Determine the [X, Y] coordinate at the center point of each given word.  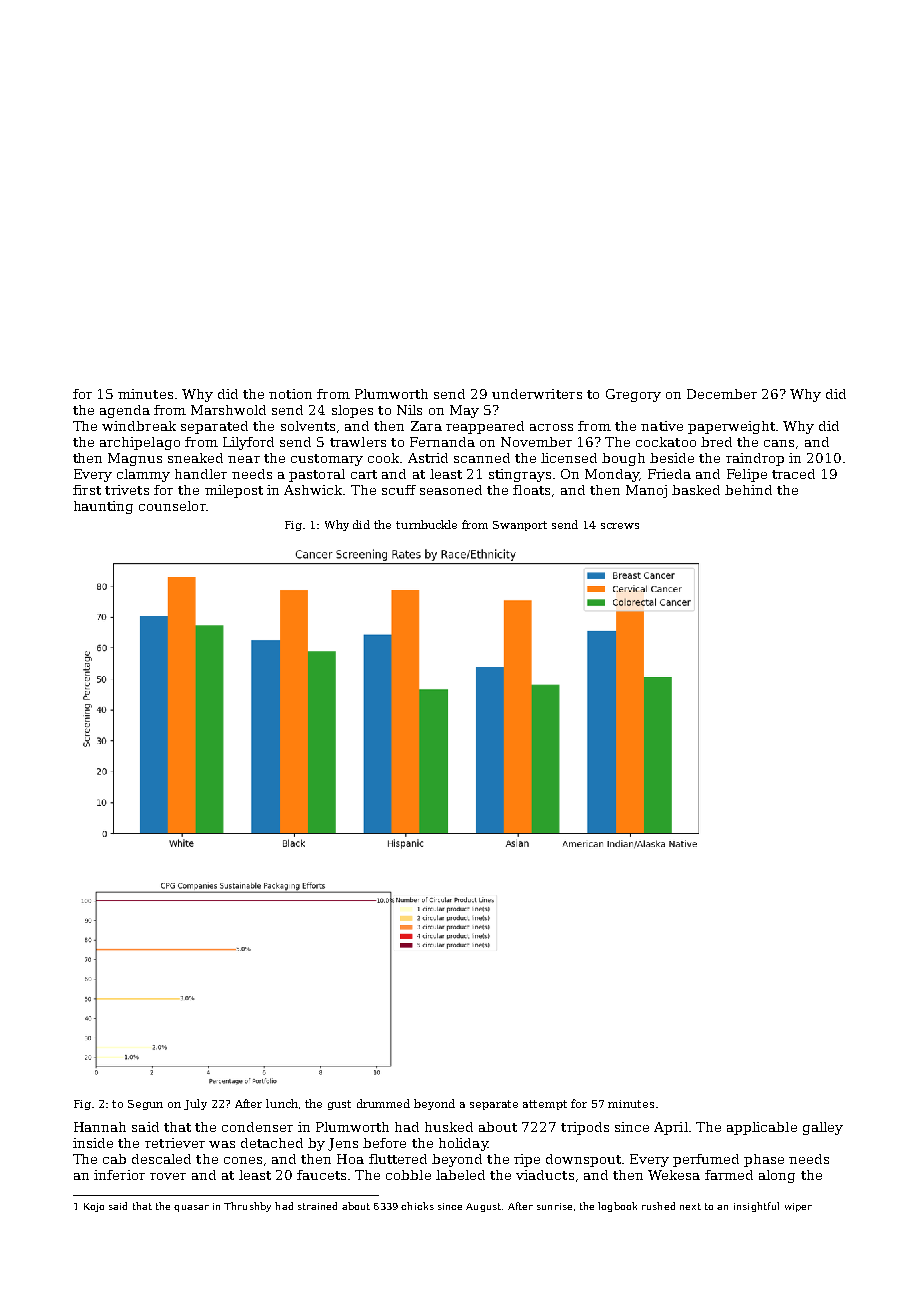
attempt [545, 1105]
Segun [145, 1105]
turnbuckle [426, 524]
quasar [191, 1208]
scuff [399, 490]
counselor [172, 506]
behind [748, 490]
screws [620, 526]
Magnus [135, 459]
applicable [762, 1128]
